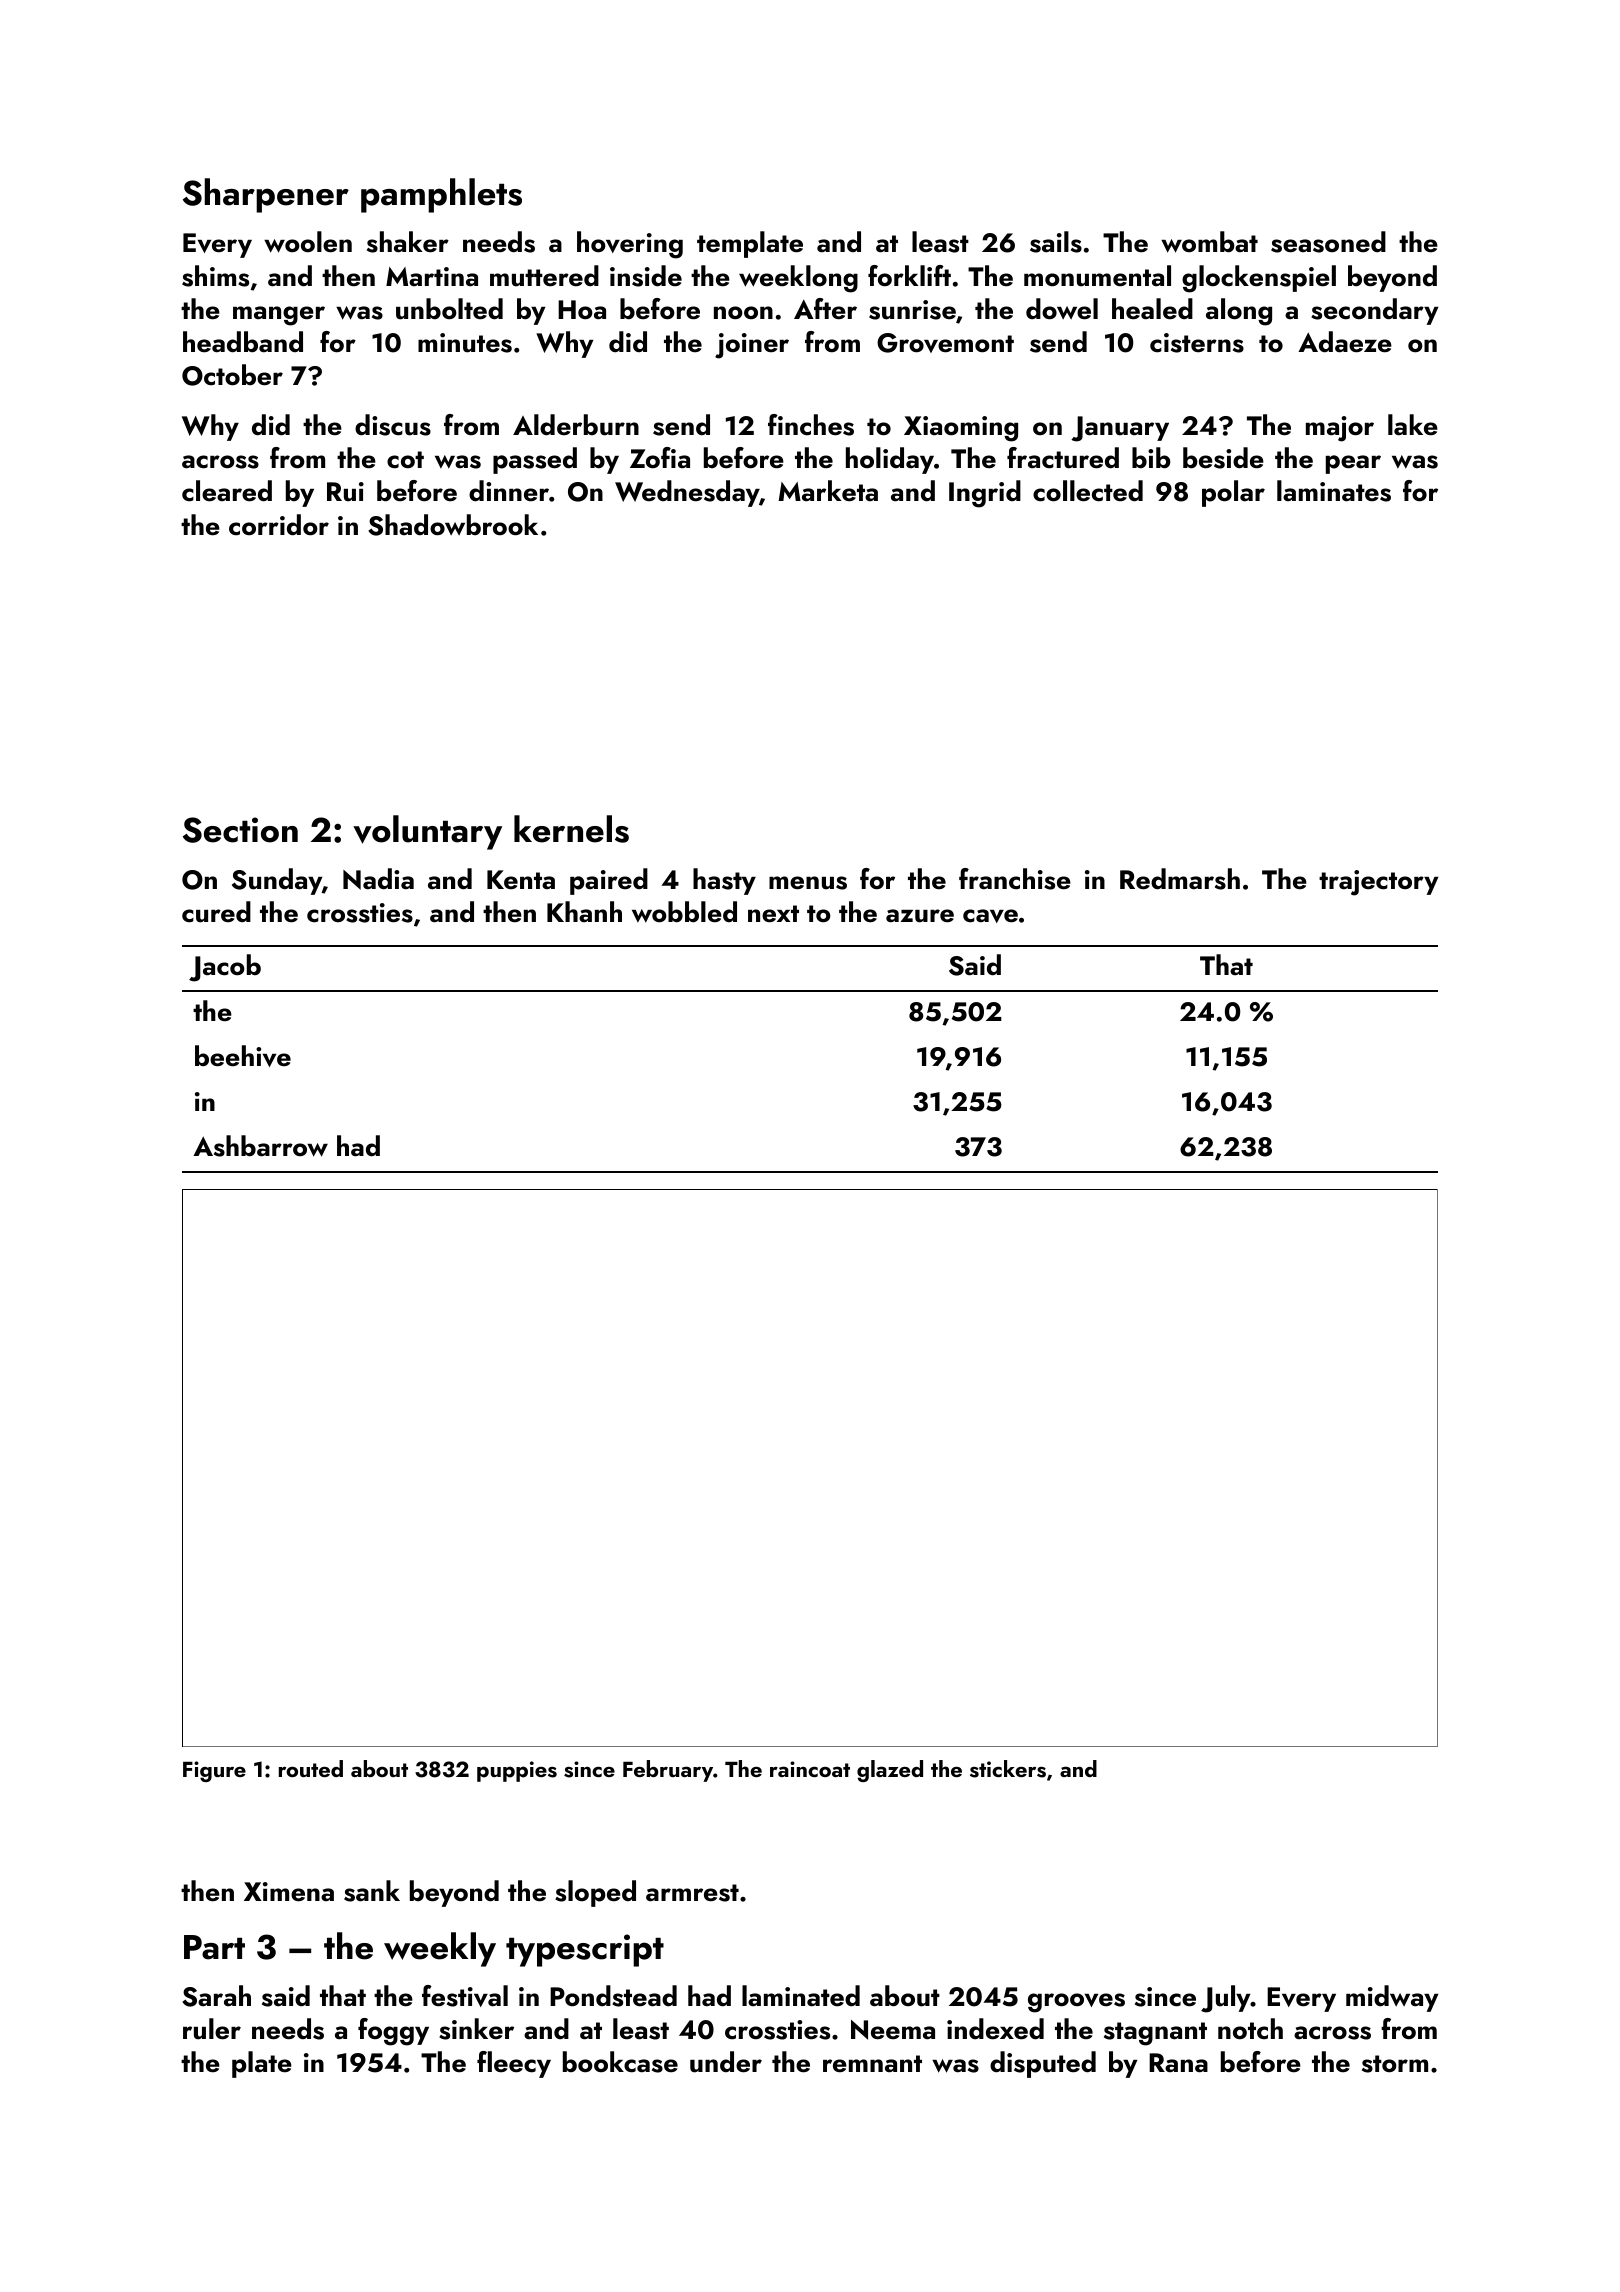 This image has width=1620, height=2292. I want to click on wombat, so click(1209, 242).
